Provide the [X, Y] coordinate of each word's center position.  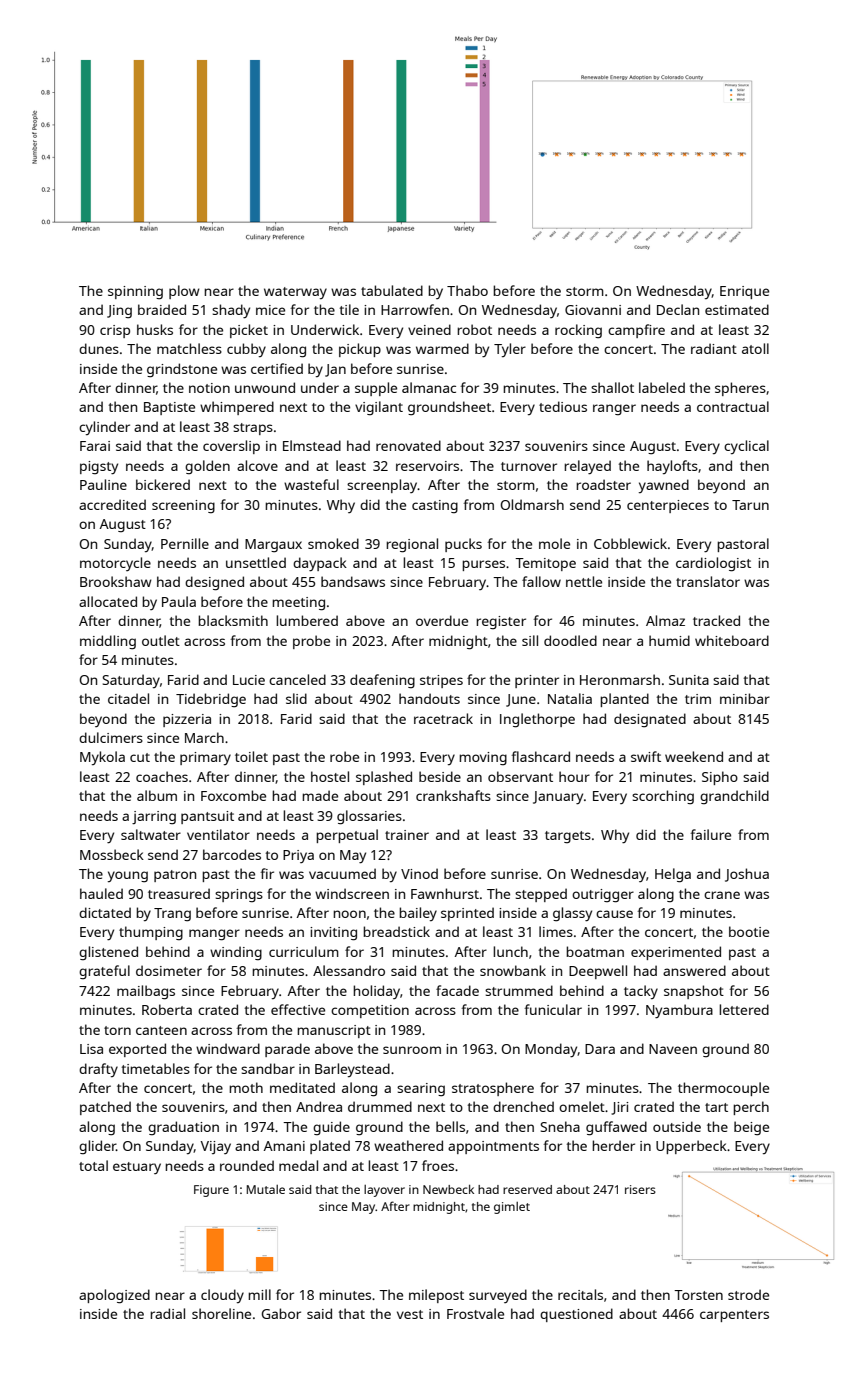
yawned [664, 486]
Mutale [266, 1189]
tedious [563, 406]
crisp [115, 331]
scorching [663, 797]
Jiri [619, 1108]
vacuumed [342, 873]
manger [214, 935]
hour [574, 776]
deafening [382, 681]
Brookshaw [116, 581]
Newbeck [448, 1189]
